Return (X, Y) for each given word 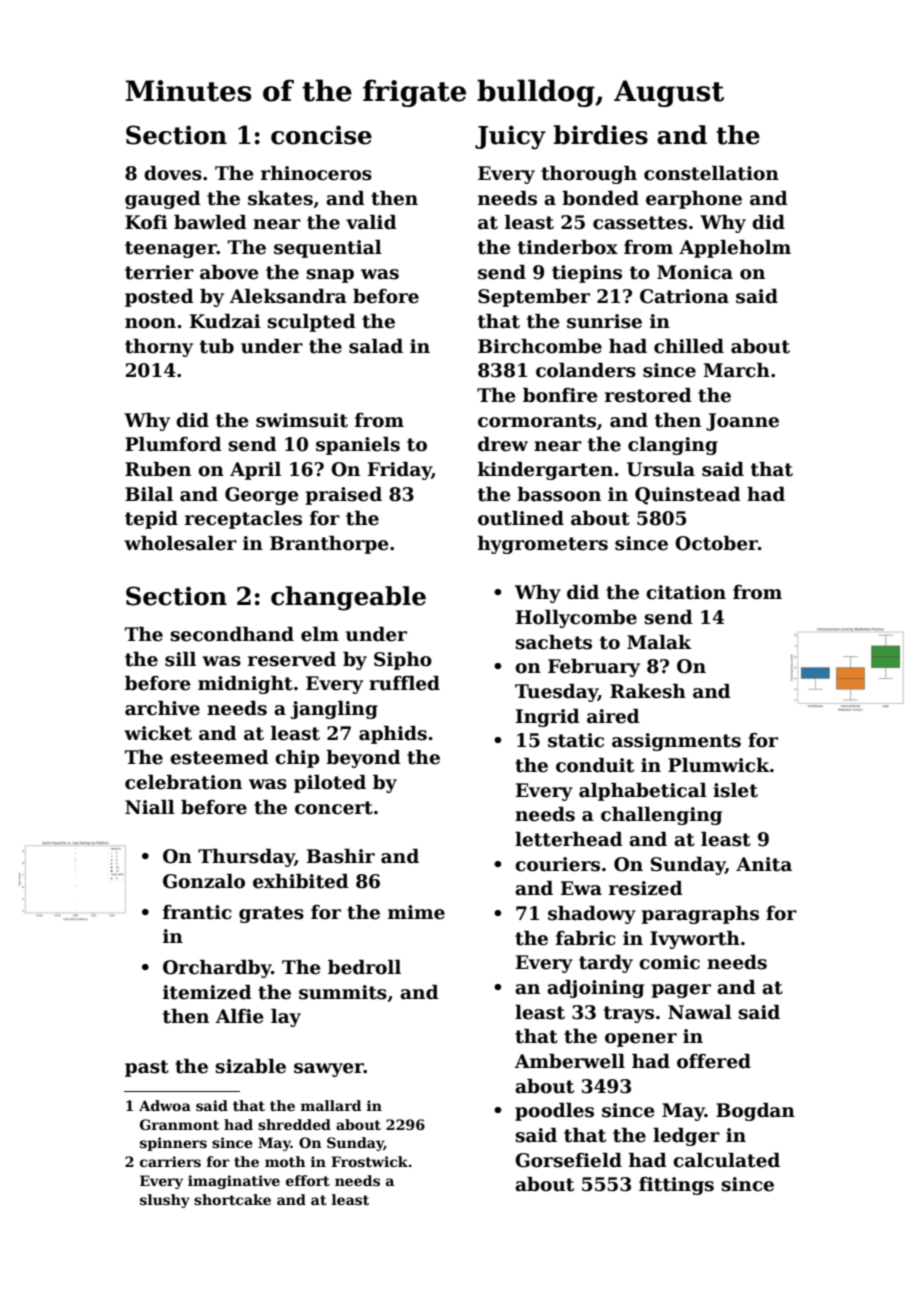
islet (735, 790)
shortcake (232, 1199)
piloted (330, 784)
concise (321, 135)
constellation (711, 173)
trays (629, 1014)
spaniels (358, 446)
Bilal (149, 494)
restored (648, 395)
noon (150, 323)
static (576, 740)
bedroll (364, 967)
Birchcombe (540, 346)
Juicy (510, 137)
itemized (207, 992)
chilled (689, 346)
